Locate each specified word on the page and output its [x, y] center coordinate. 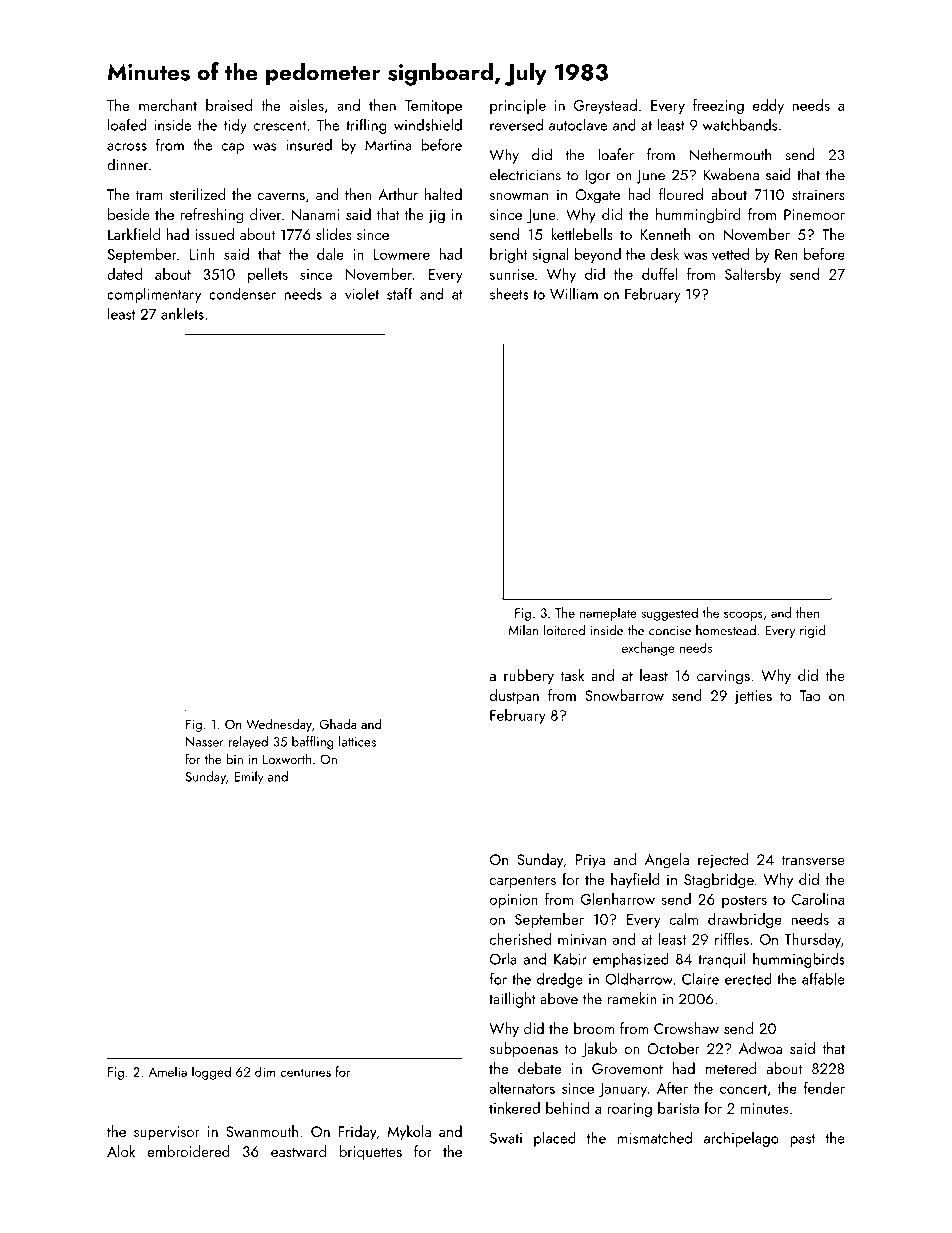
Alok [121, 1151]
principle [518, 106]
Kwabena [731, 174]
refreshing [212, 216]
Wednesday [279, 725]
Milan [523, 630]
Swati [506, 1138]
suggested [669, 614]
